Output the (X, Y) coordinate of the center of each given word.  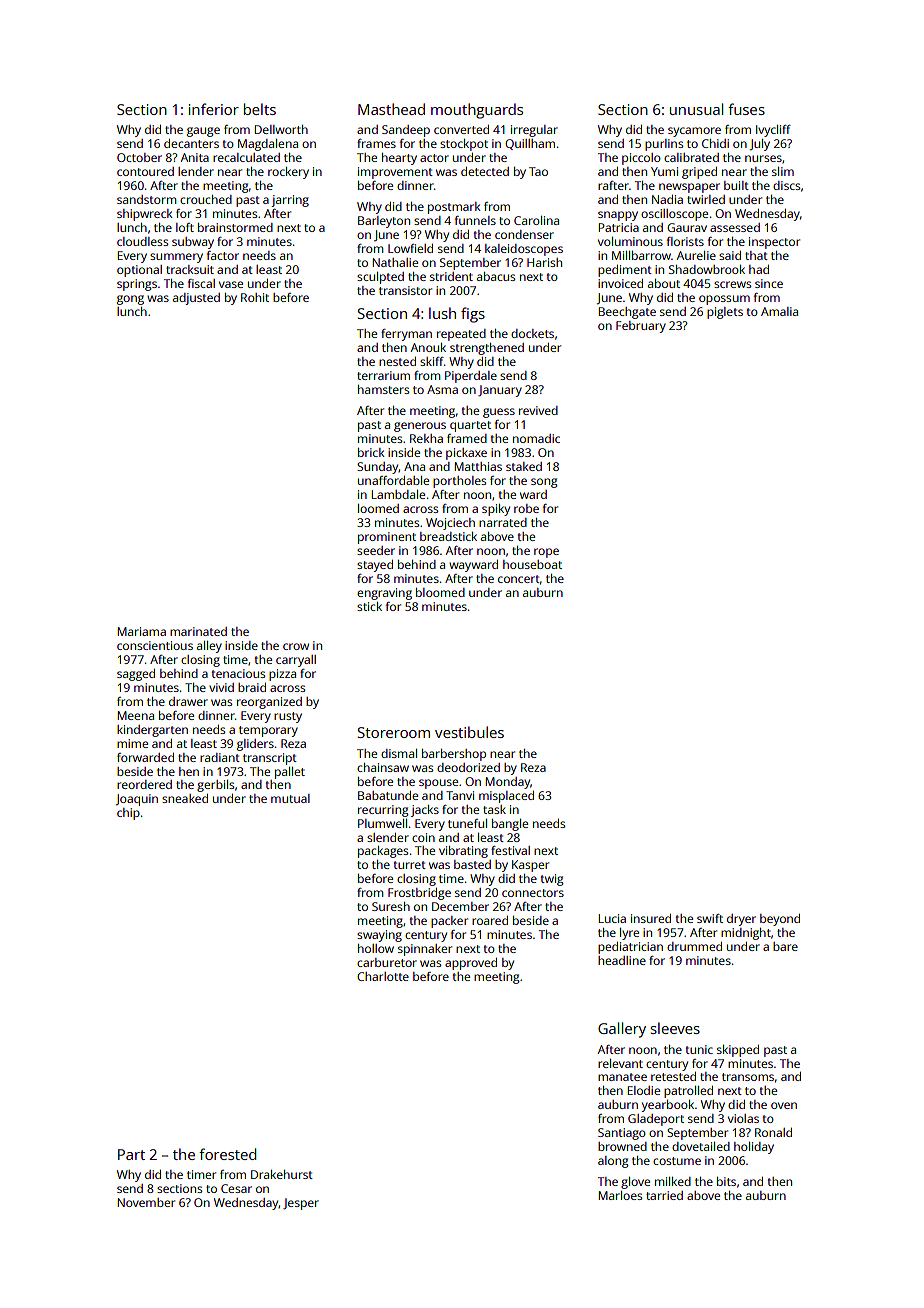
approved (471, 964)
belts (260, 109)
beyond (780, 920)
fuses (746, 109)
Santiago (622, 1134)
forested (228, 1154)
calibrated (691, 157)
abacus (496, 276)
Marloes (620, 1195)
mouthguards (477, 111)
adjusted (196, 299)
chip (128, 814)
